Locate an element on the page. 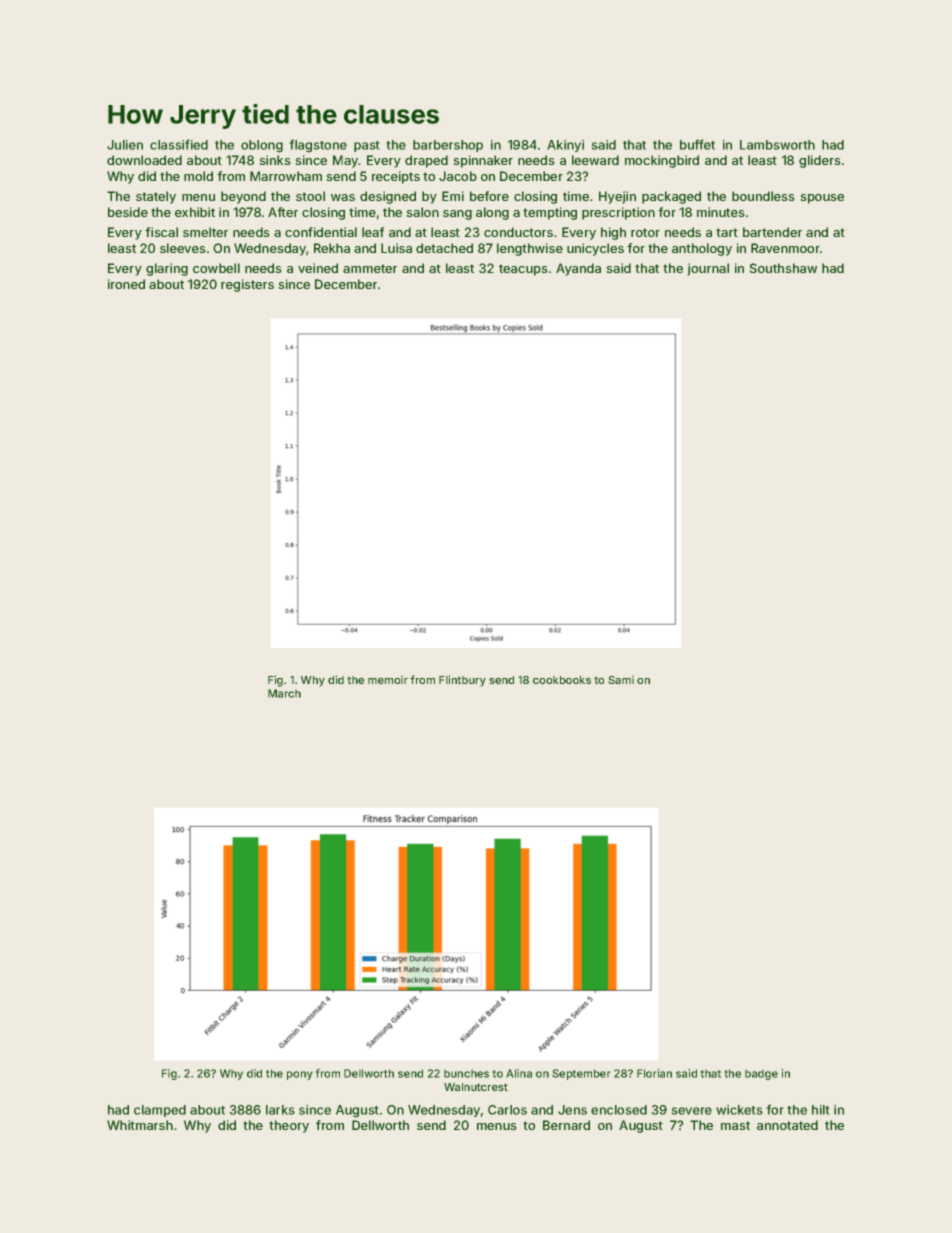 Image resolution: width=952 pixels, height=1233 pixels. Flintbury is located at coordinates (462, 681).
